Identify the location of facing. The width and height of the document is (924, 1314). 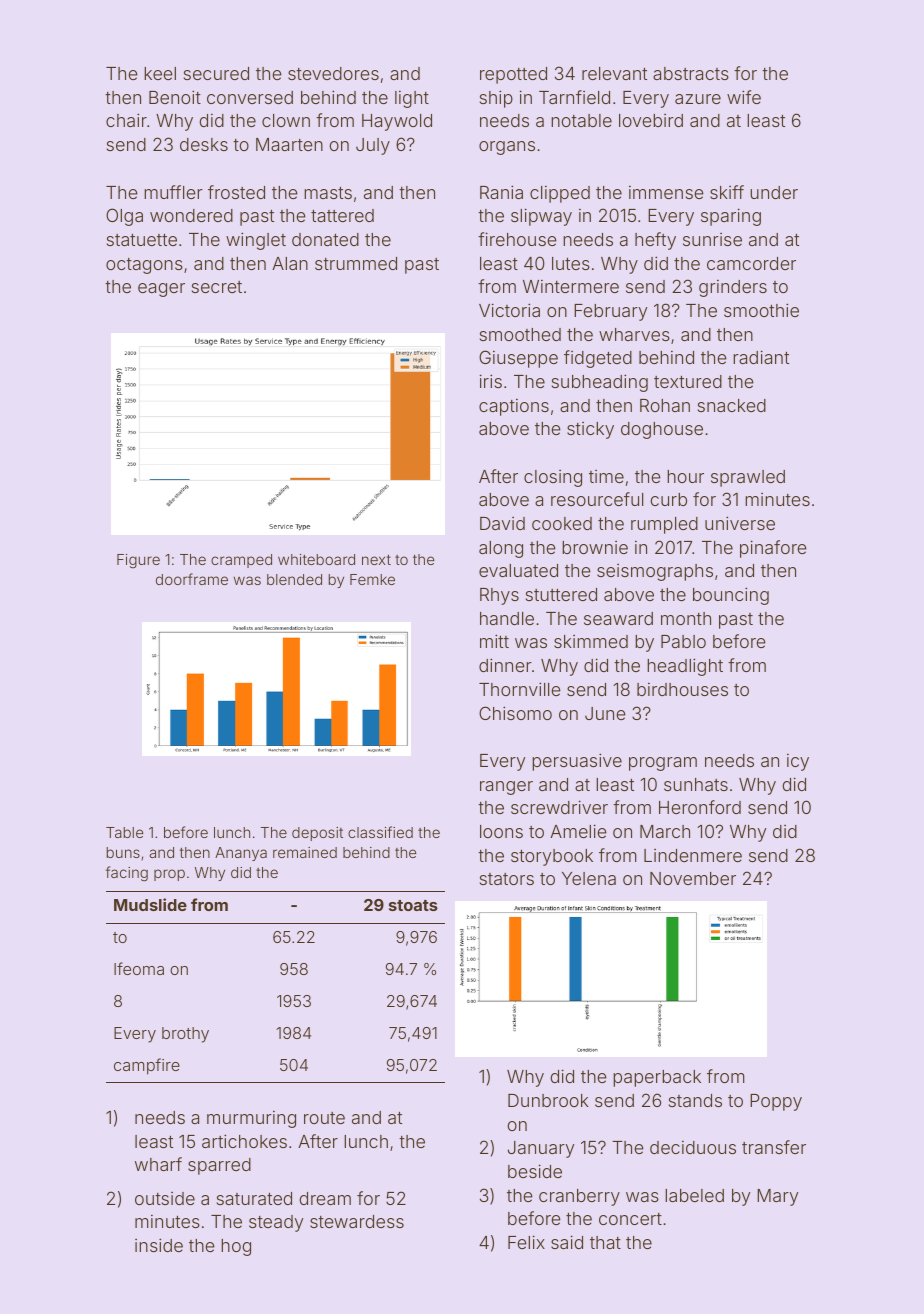
(127, 874).
